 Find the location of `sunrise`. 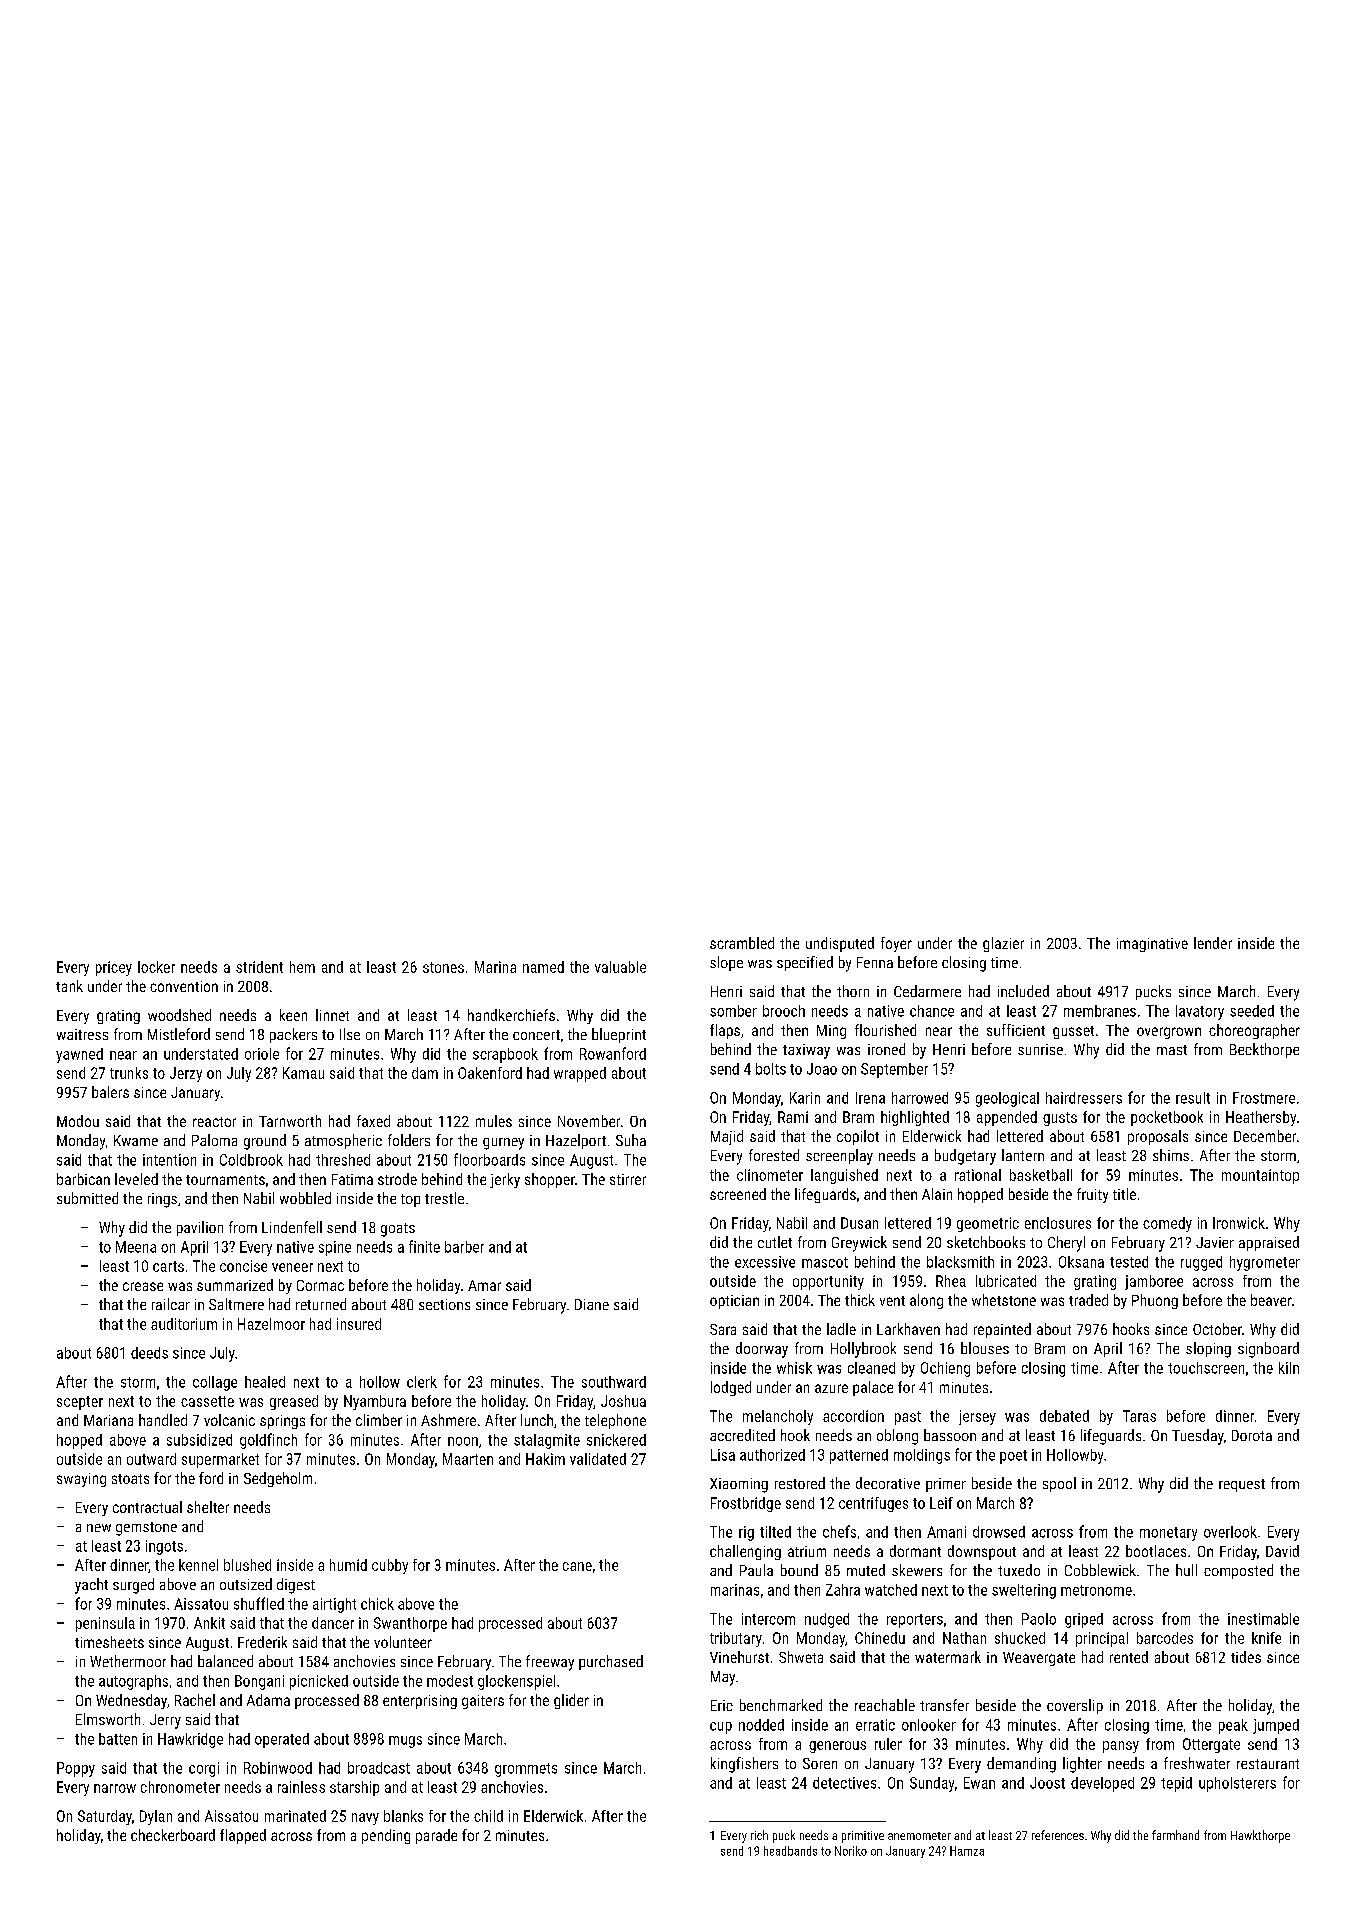

sunrise is located at coordinates (1040, 1049).
